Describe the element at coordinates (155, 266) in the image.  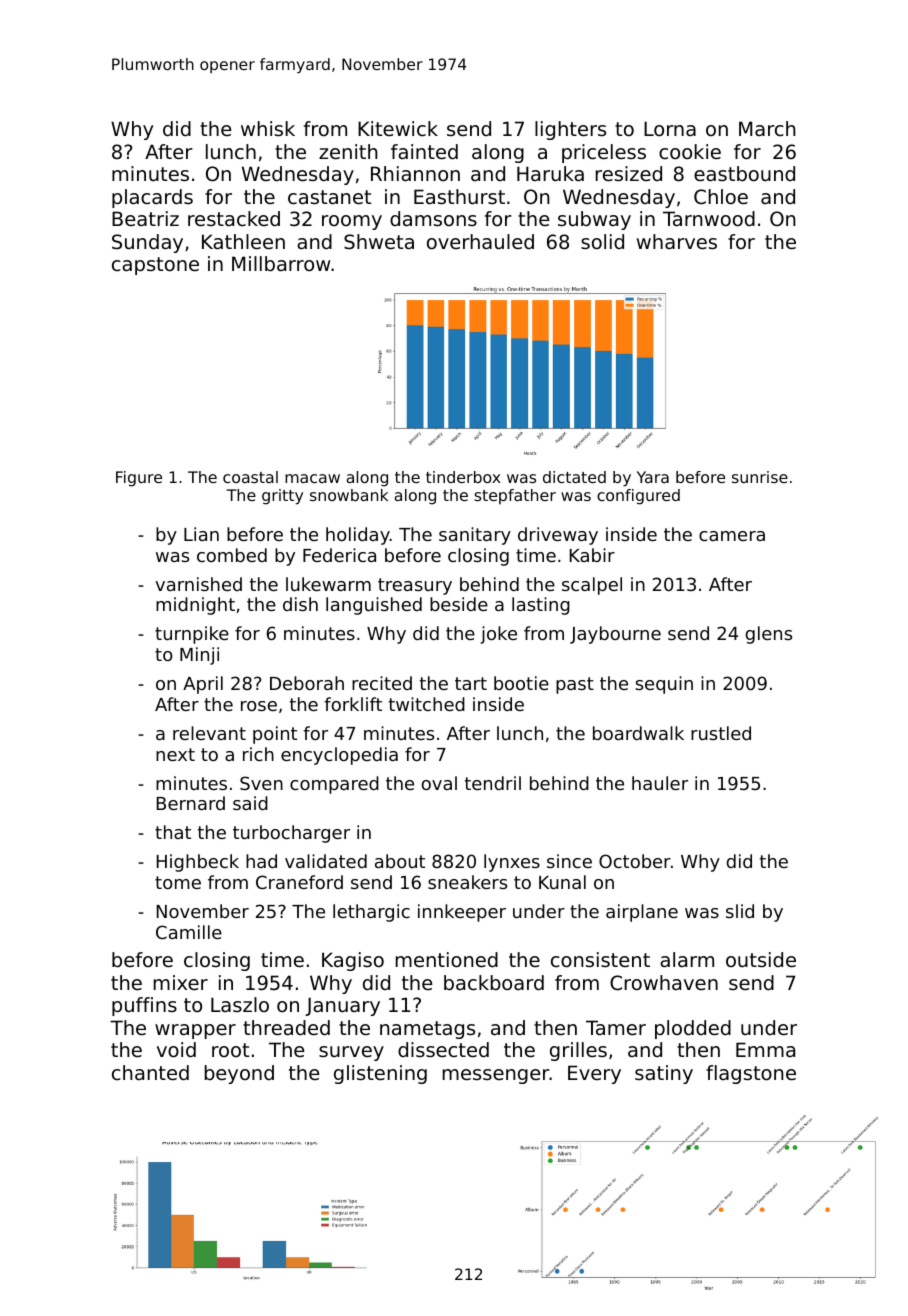
I see `capstone` at that location.
